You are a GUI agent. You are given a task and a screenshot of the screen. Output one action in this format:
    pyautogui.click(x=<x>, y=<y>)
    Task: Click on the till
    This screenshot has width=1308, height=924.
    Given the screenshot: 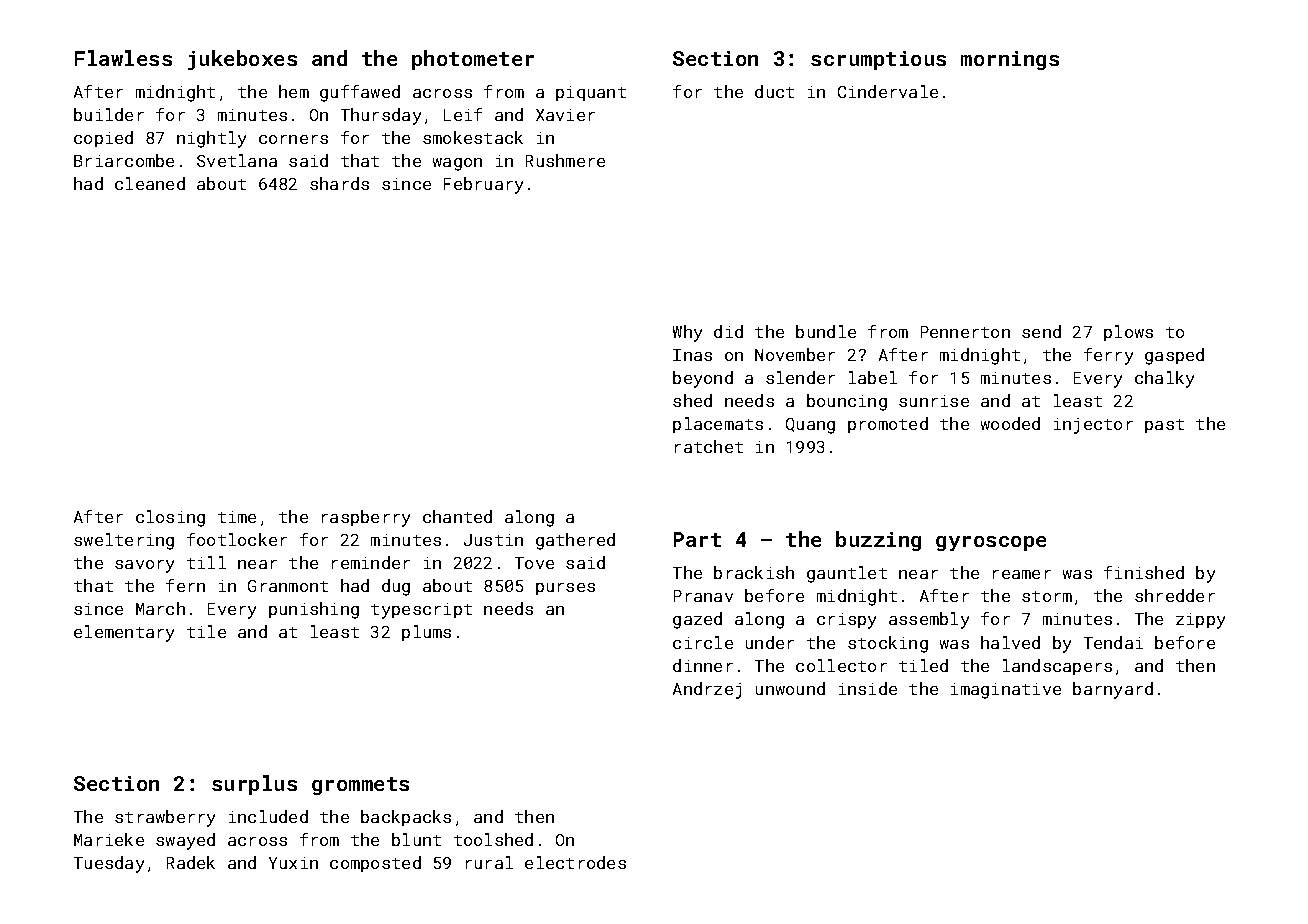 What is the action you would take?
    pyautogui.click(x=206, y=562)
